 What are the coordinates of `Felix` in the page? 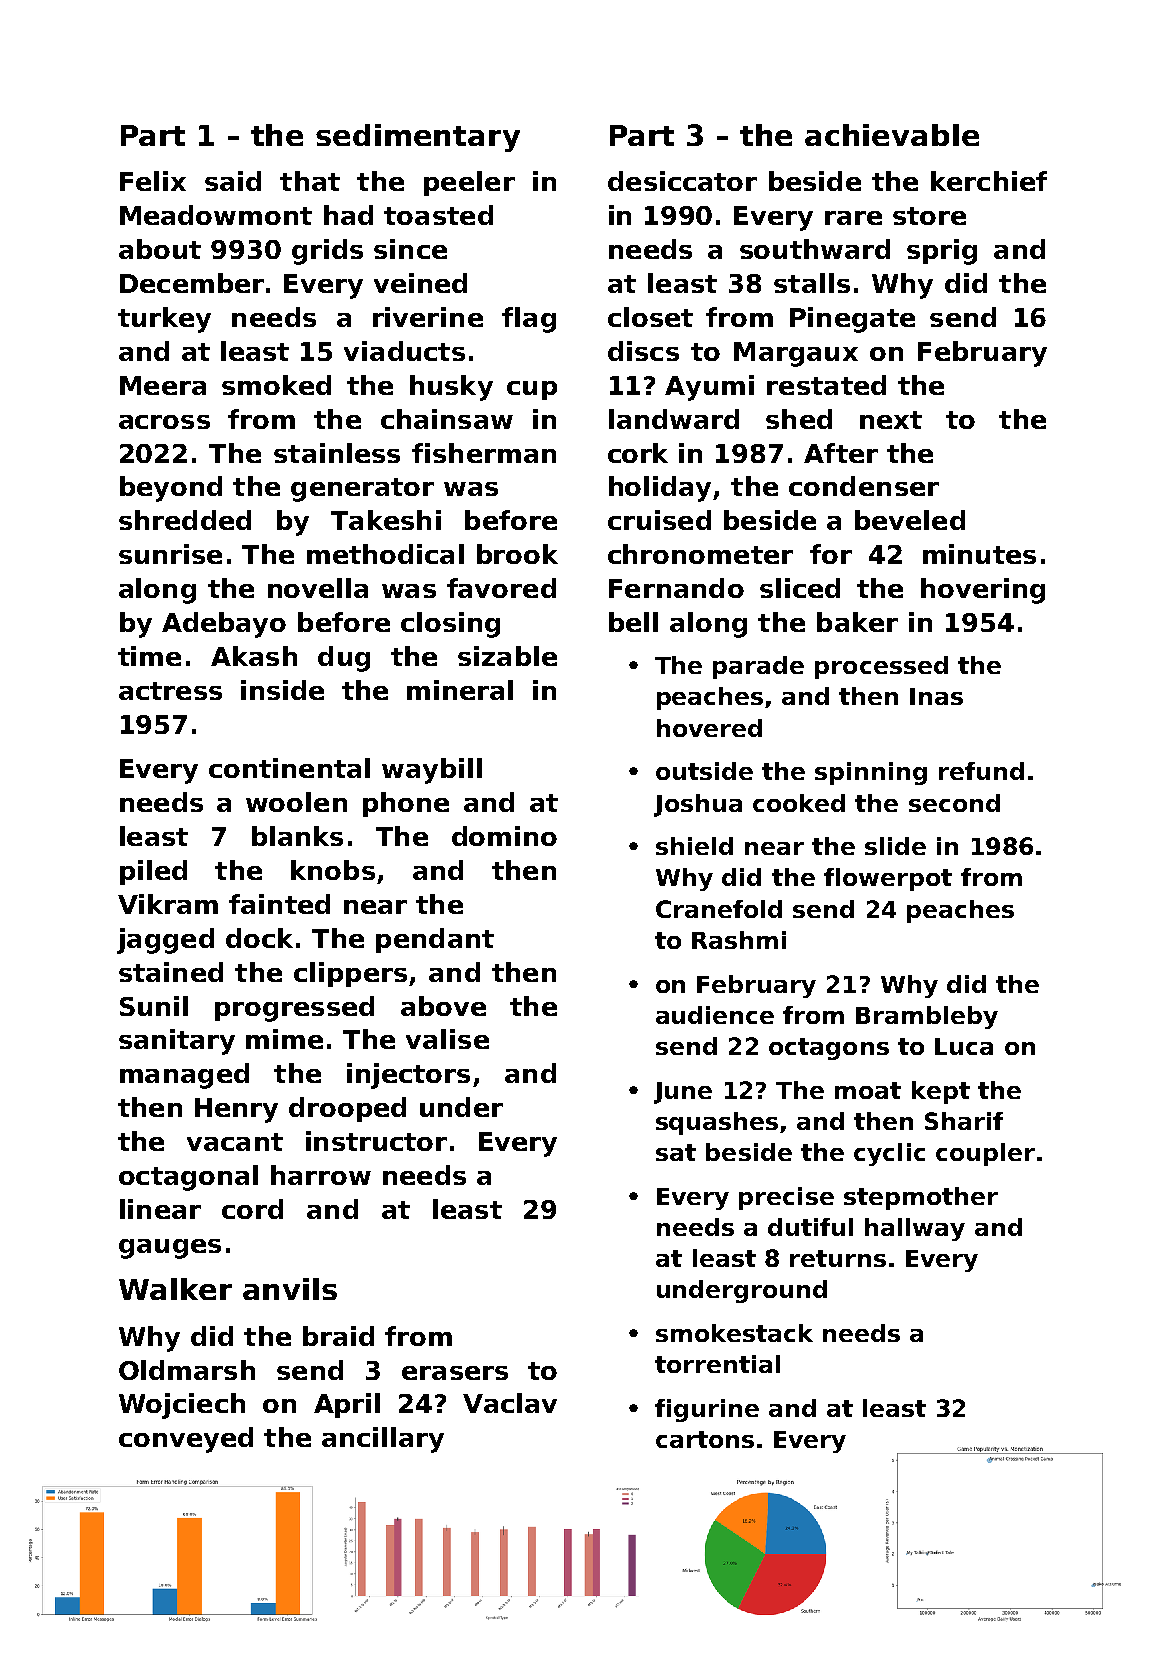 It's located at (153, 181).
